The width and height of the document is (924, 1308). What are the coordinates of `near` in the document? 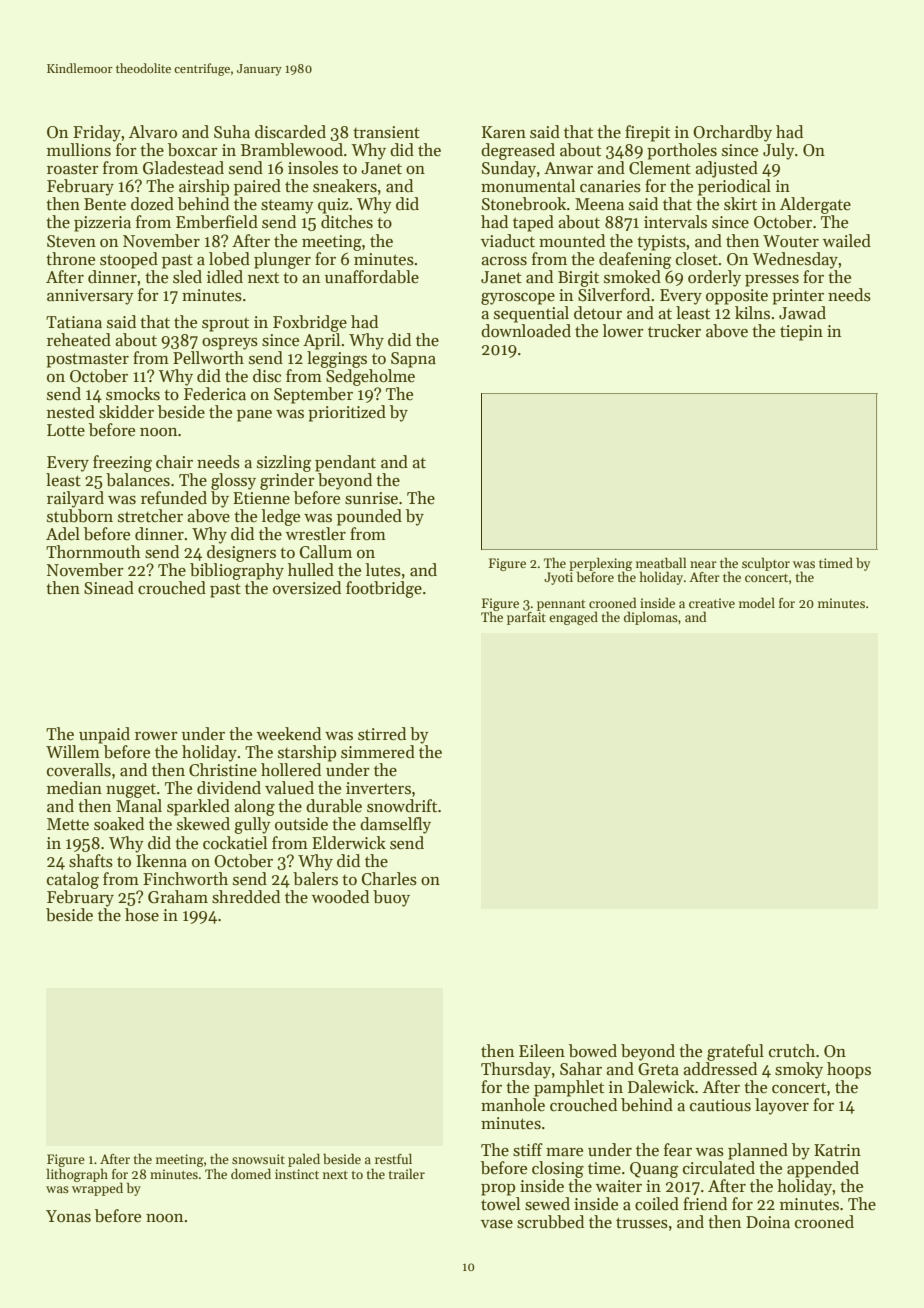 It's located at (703, 564).
